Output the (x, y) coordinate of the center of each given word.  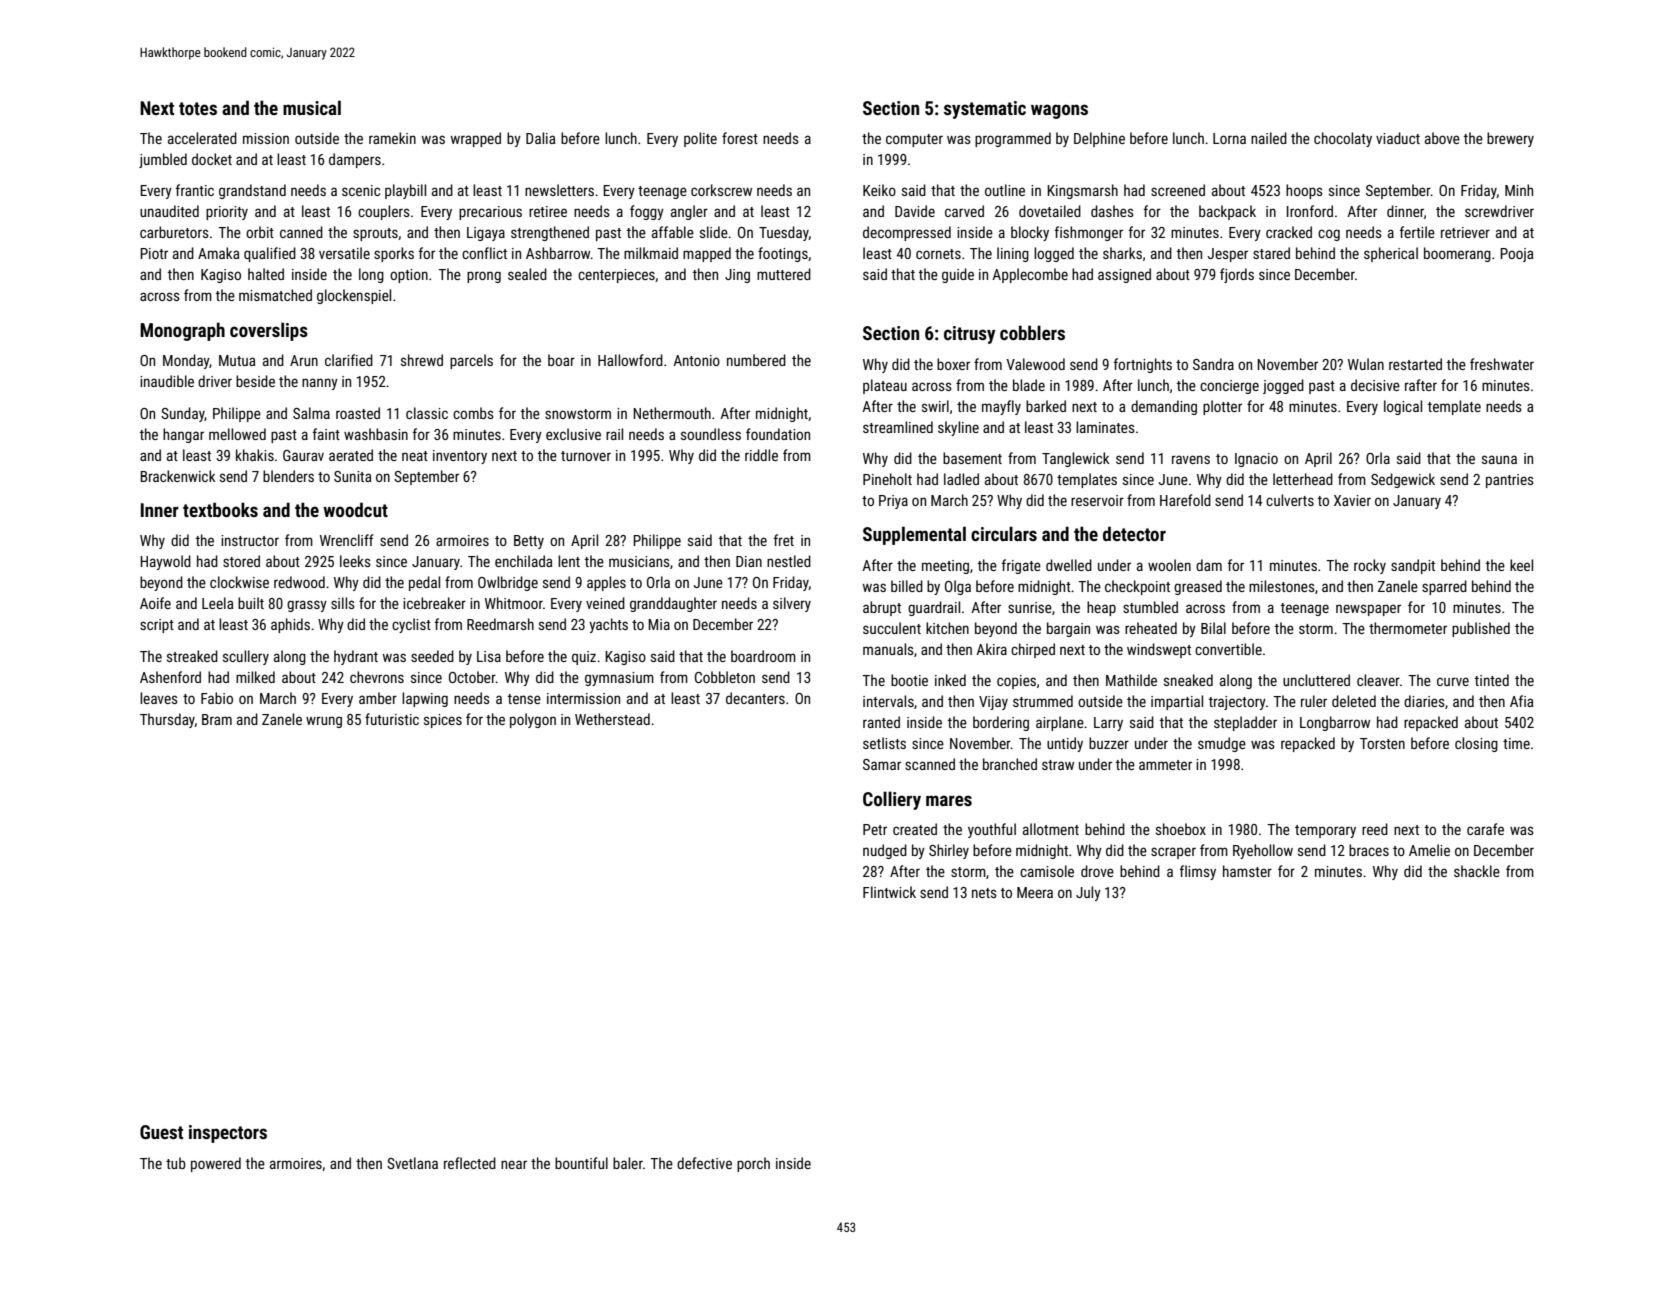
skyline (958, 428)
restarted (1415, 364)
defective (704, 1163)
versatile (344, 253)
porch (753, 1164)
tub (176, 1163)
